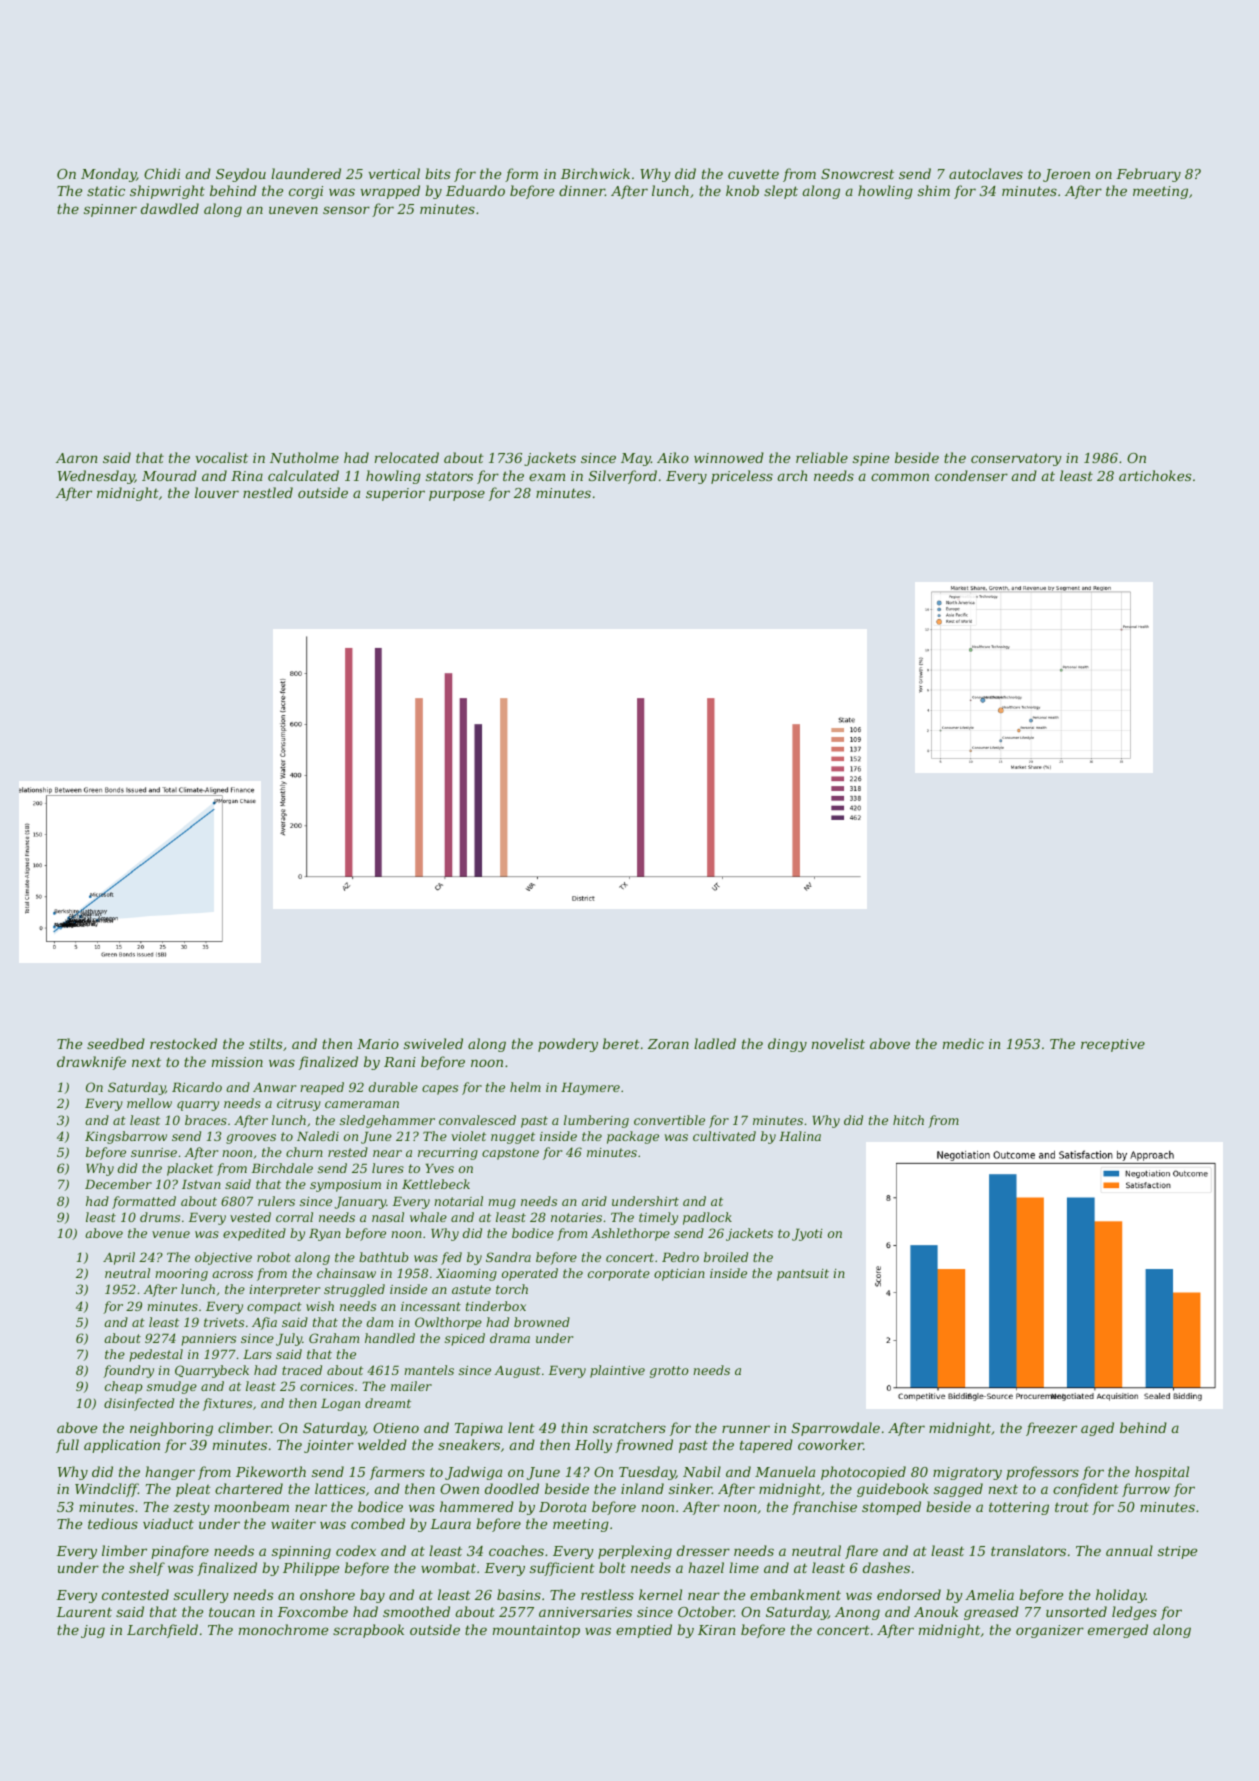  Describe the element at coordinates (1097, 1429) in the screenshot. I see `aged` at that location.
